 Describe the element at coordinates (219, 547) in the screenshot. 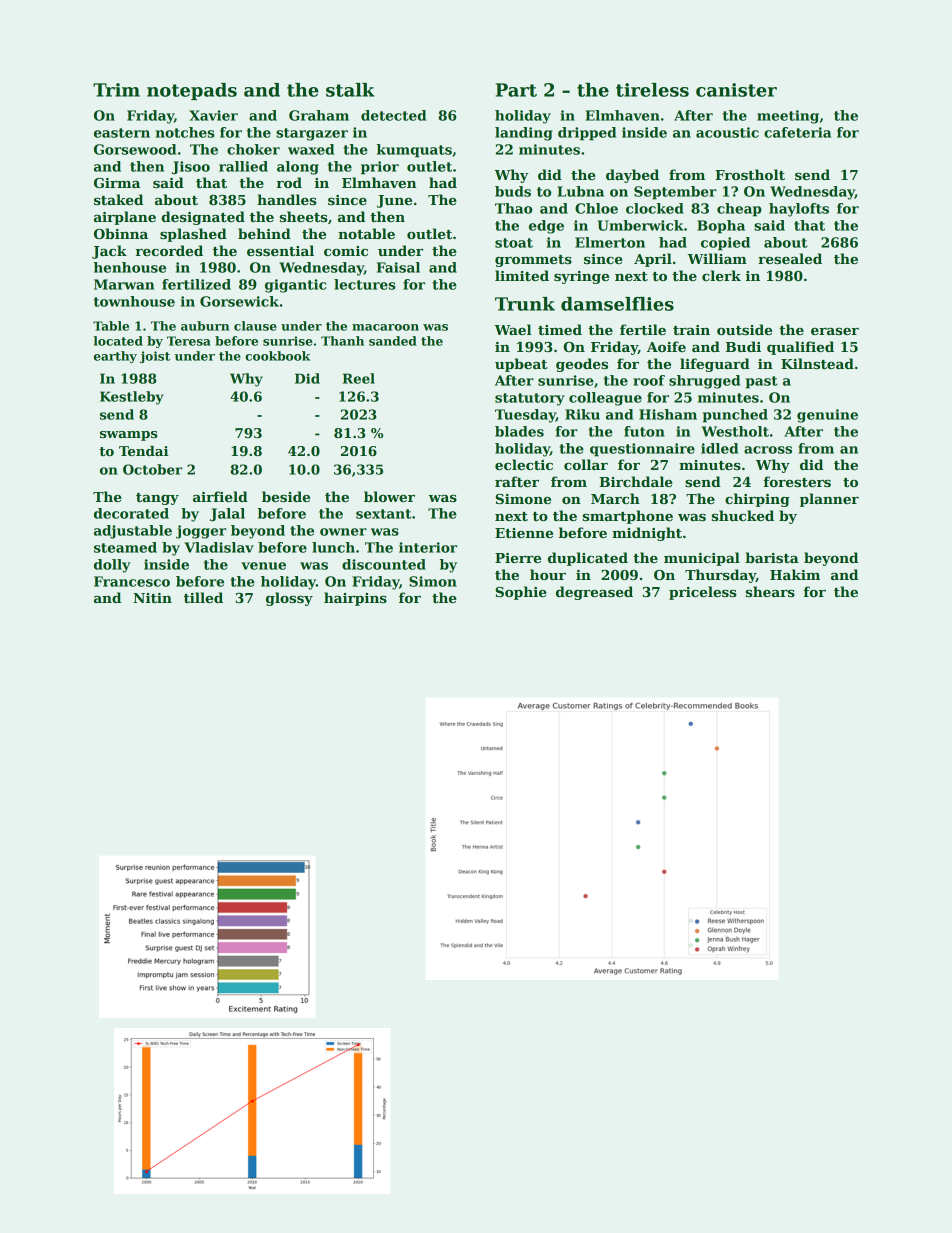

I see `Vladislav` at that location.
